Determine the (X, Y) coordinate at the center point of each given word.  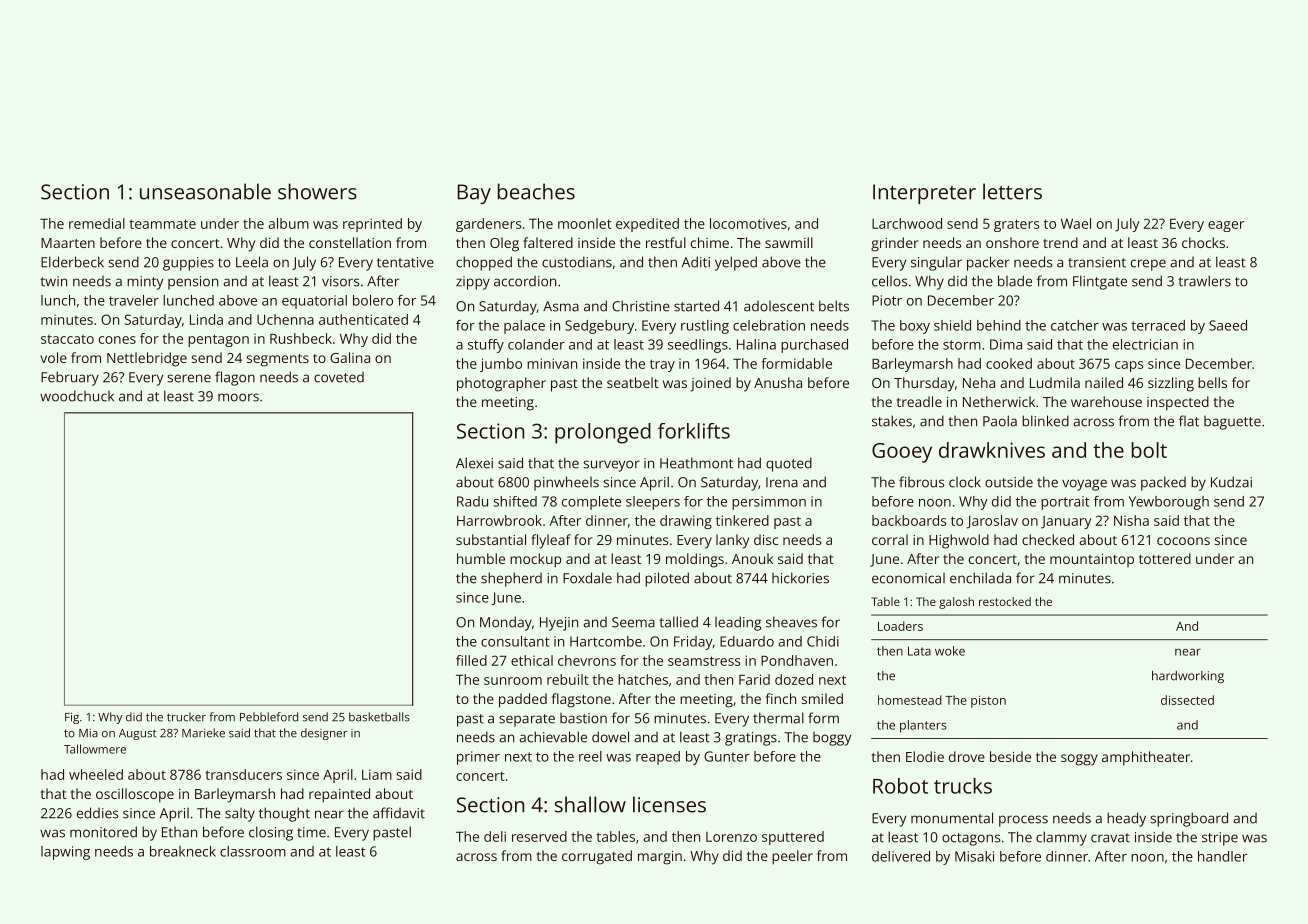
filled (471, 660)
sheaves (791, 622)
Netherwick (999, 401)
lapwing (65, 853)
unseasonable (205, 191)
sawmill (789, 242)
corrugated (597, 857)
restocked (1005, 601)
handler (1222, 856)
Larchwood (907, 223)
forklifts (694, 431)
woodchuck (77, 396)
